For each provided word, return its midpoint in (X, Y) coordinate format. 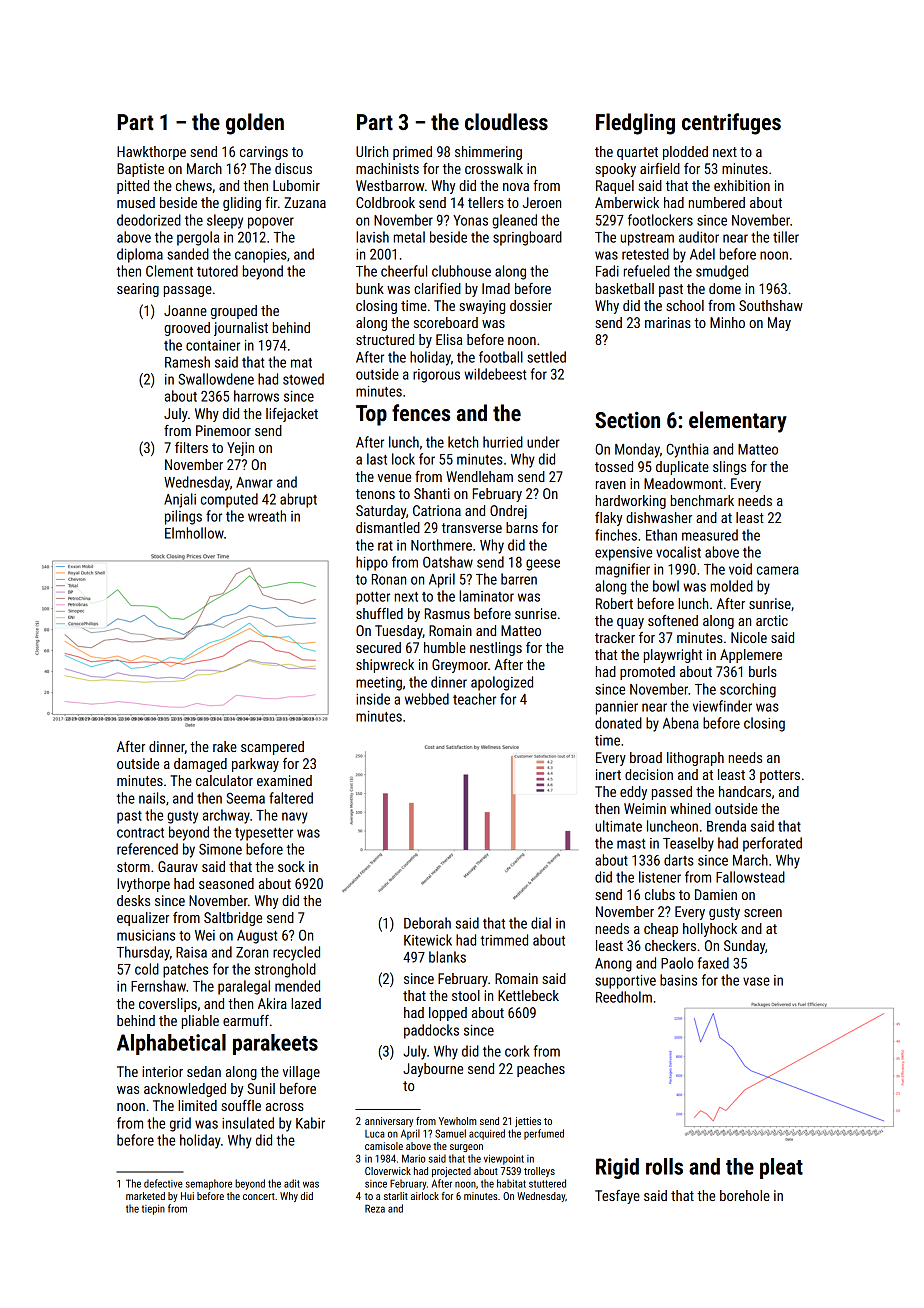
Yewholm (457, 1121)
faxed (713, 963)
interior (162, 1071)
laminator (486, 596)
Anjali (180, 500)
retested (645, 254)
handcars (745, 791)
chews (194, 185)
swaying (482, 307)
